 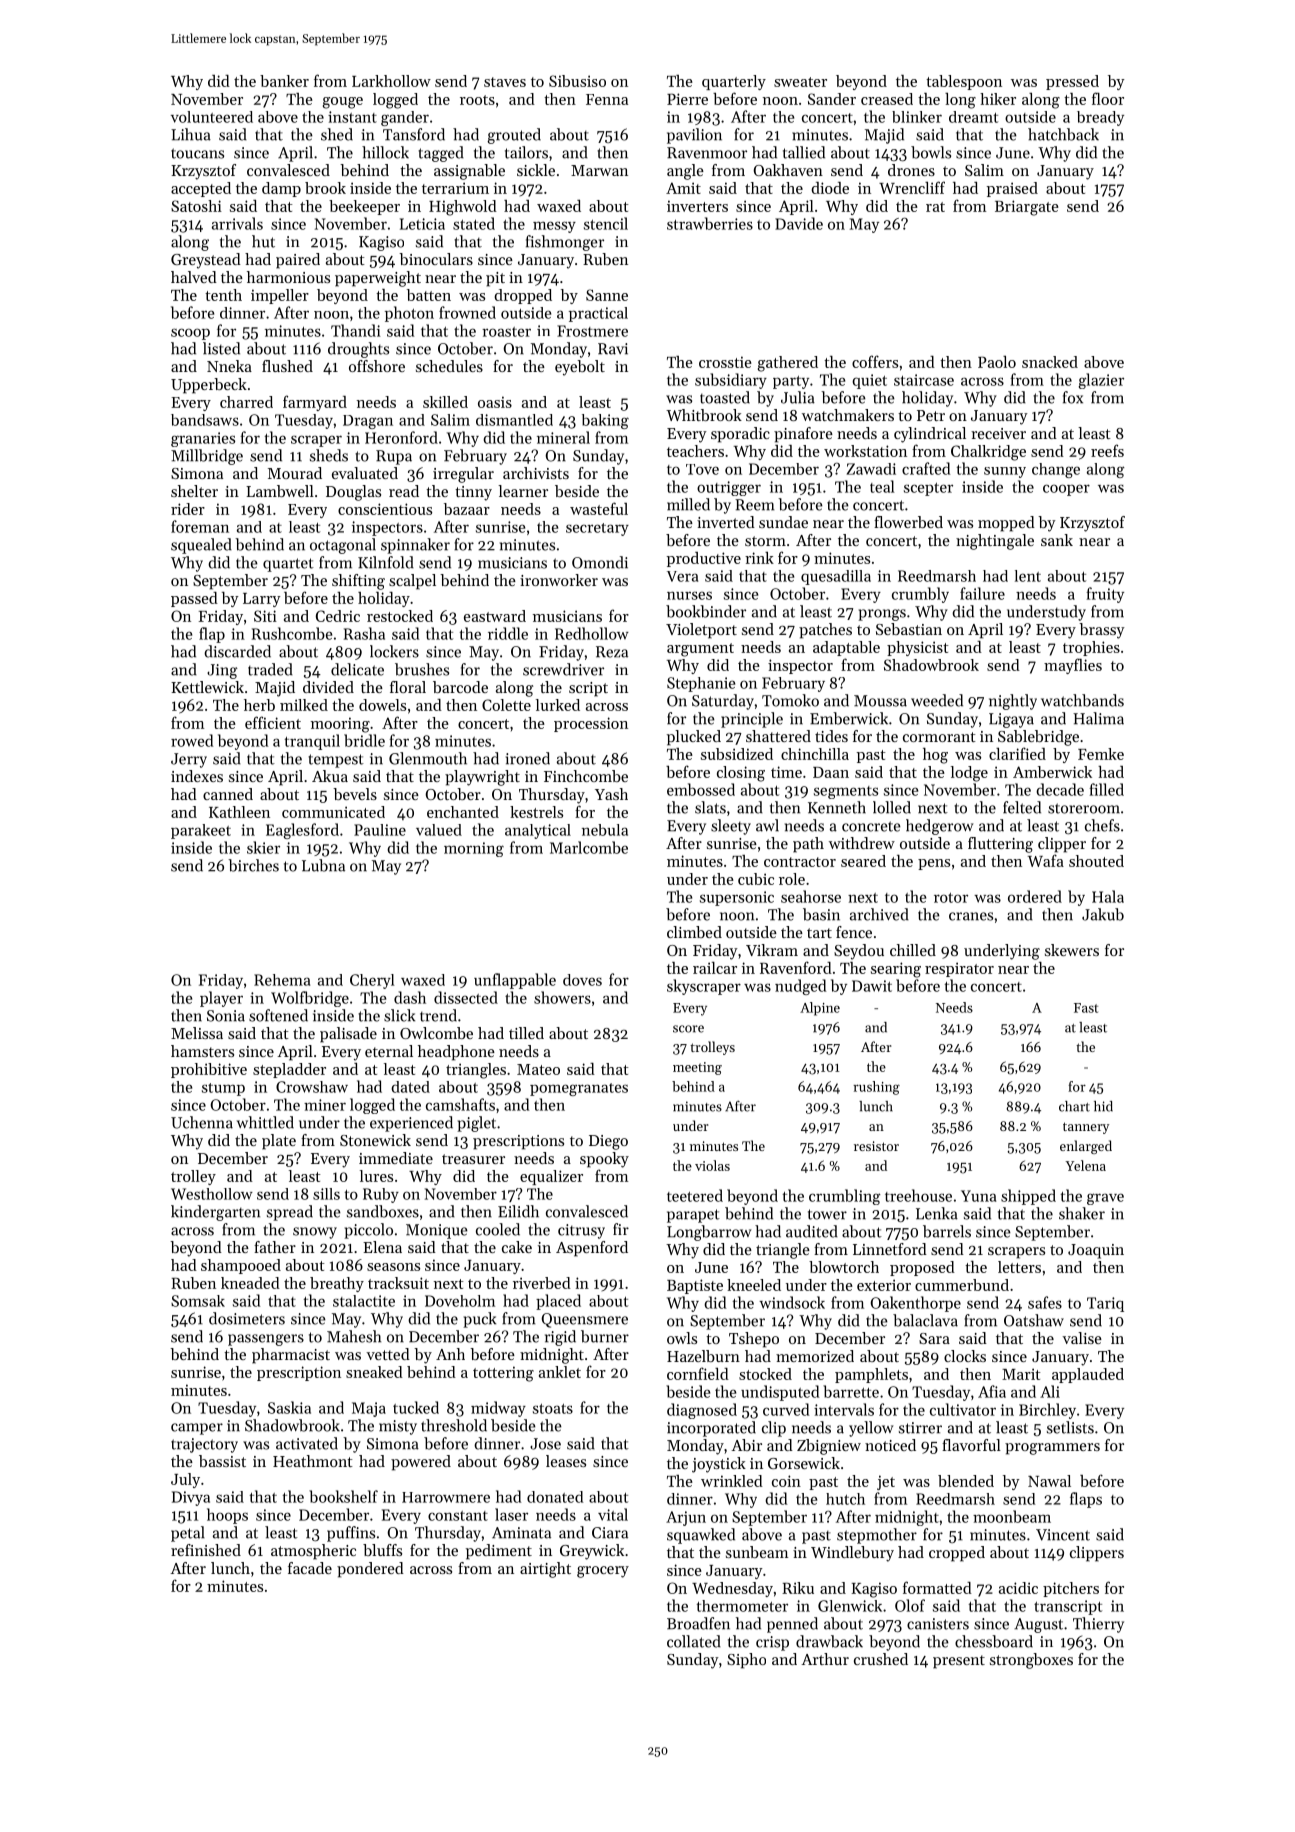 What do you see at coordinates (1072, 82) in the page?
I see `pressed` at bounding box center [1072, 82].
